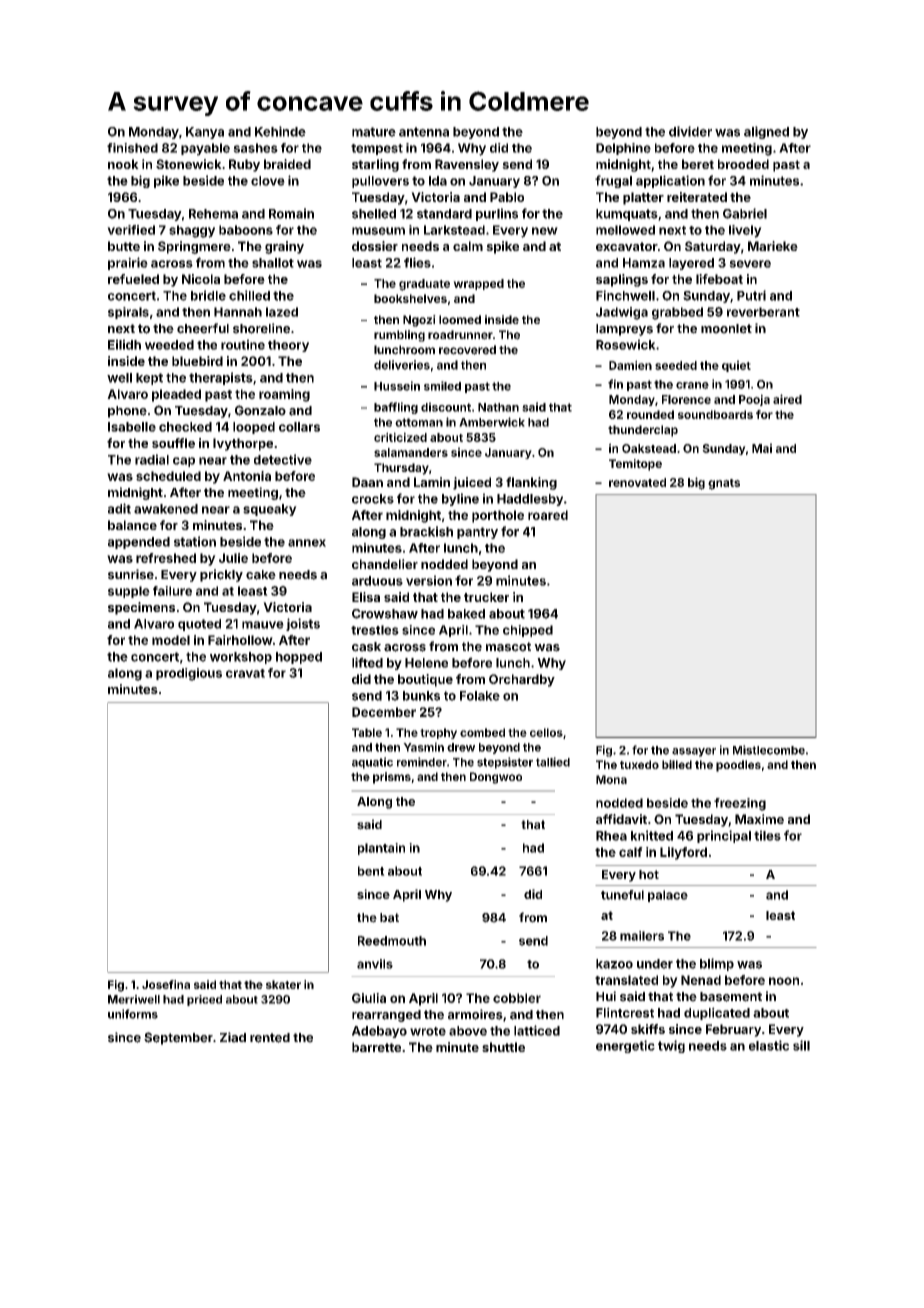  Describe the element at coordinates (366, 597) in the screenshot. I see `Elisa` at that location.
